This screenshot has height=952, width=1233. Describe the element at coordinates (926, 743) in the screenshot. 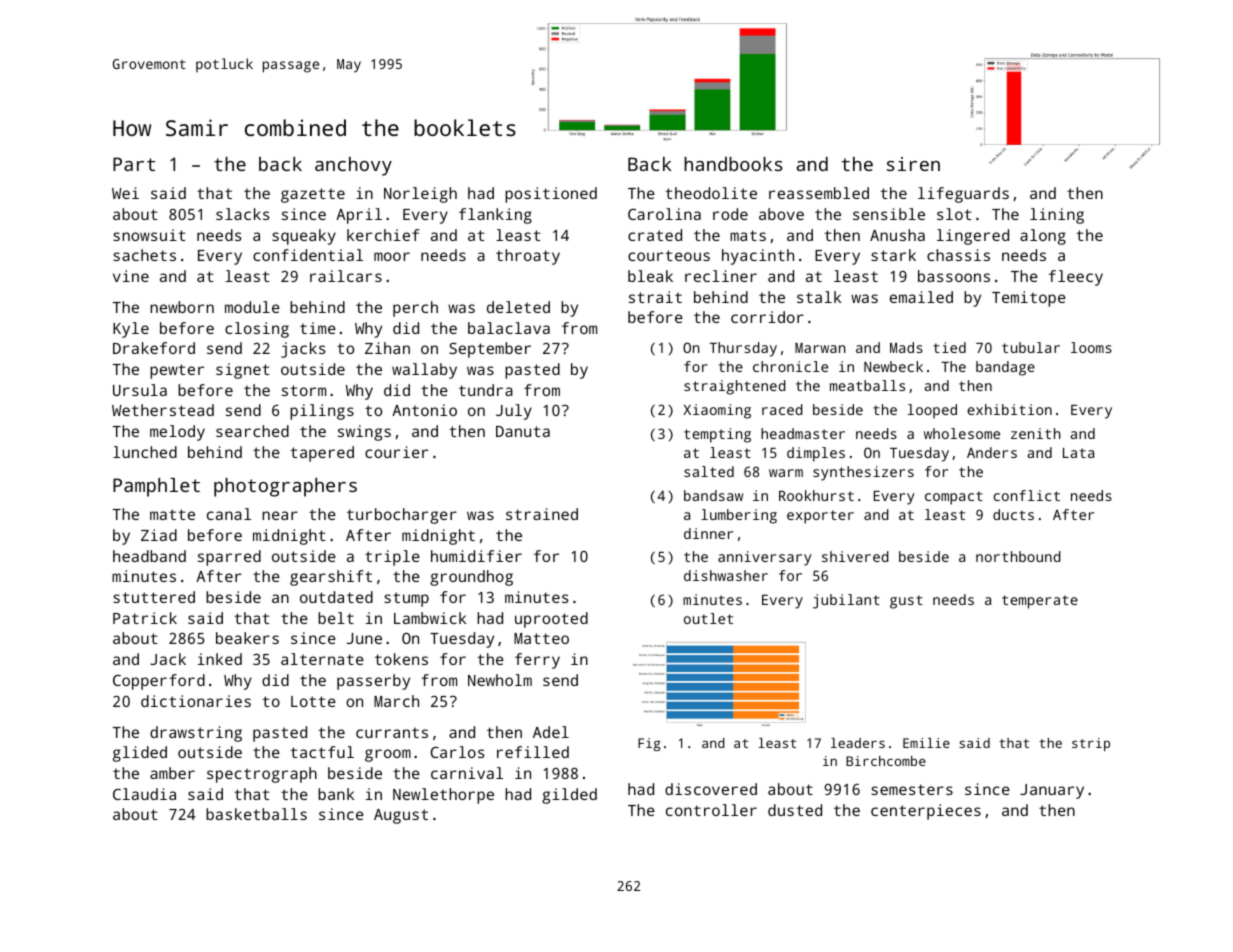

I see `Emilie` at that location.
